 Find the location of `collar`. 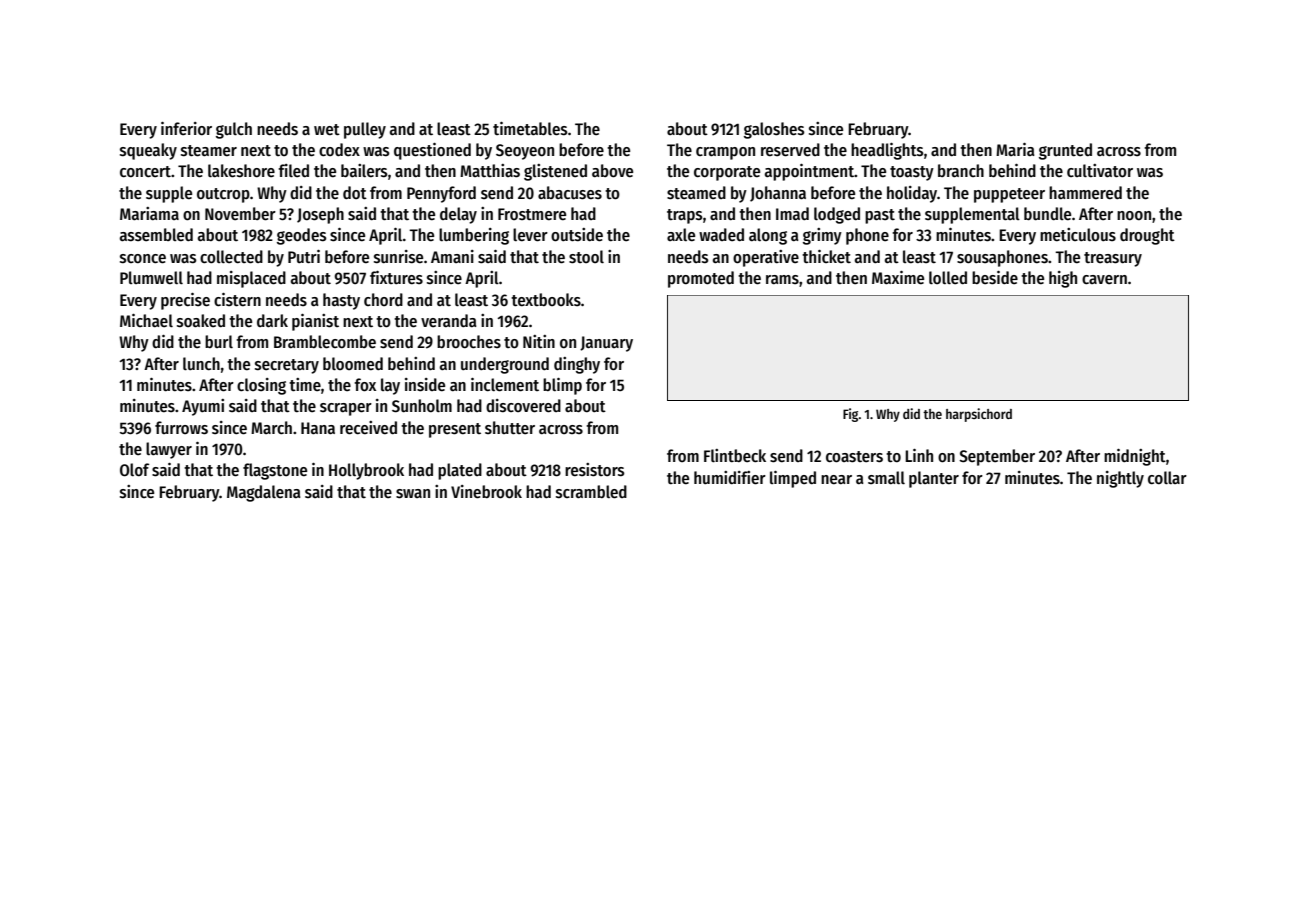

collar is located at coordinates (1167, 478).
